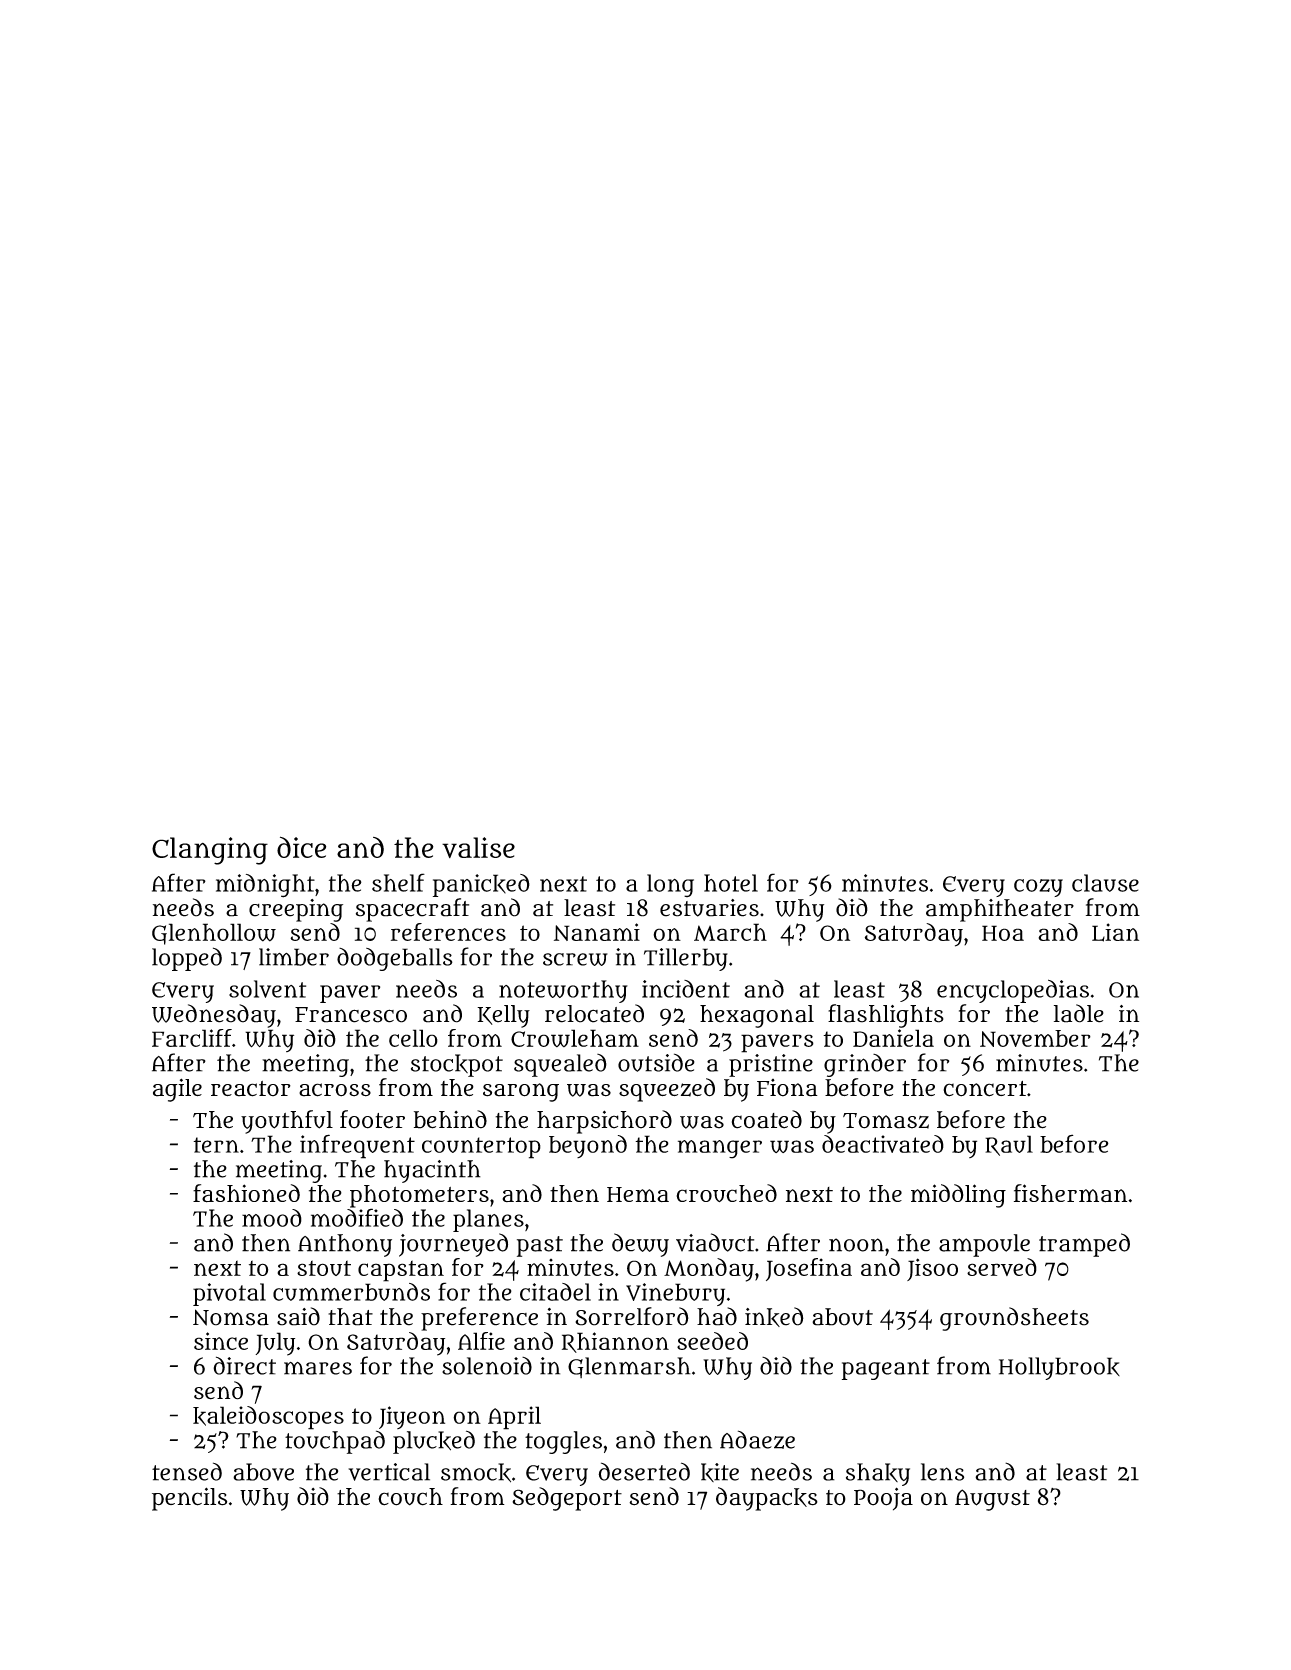  I want to click on stockpot, so click(457, 1065).
